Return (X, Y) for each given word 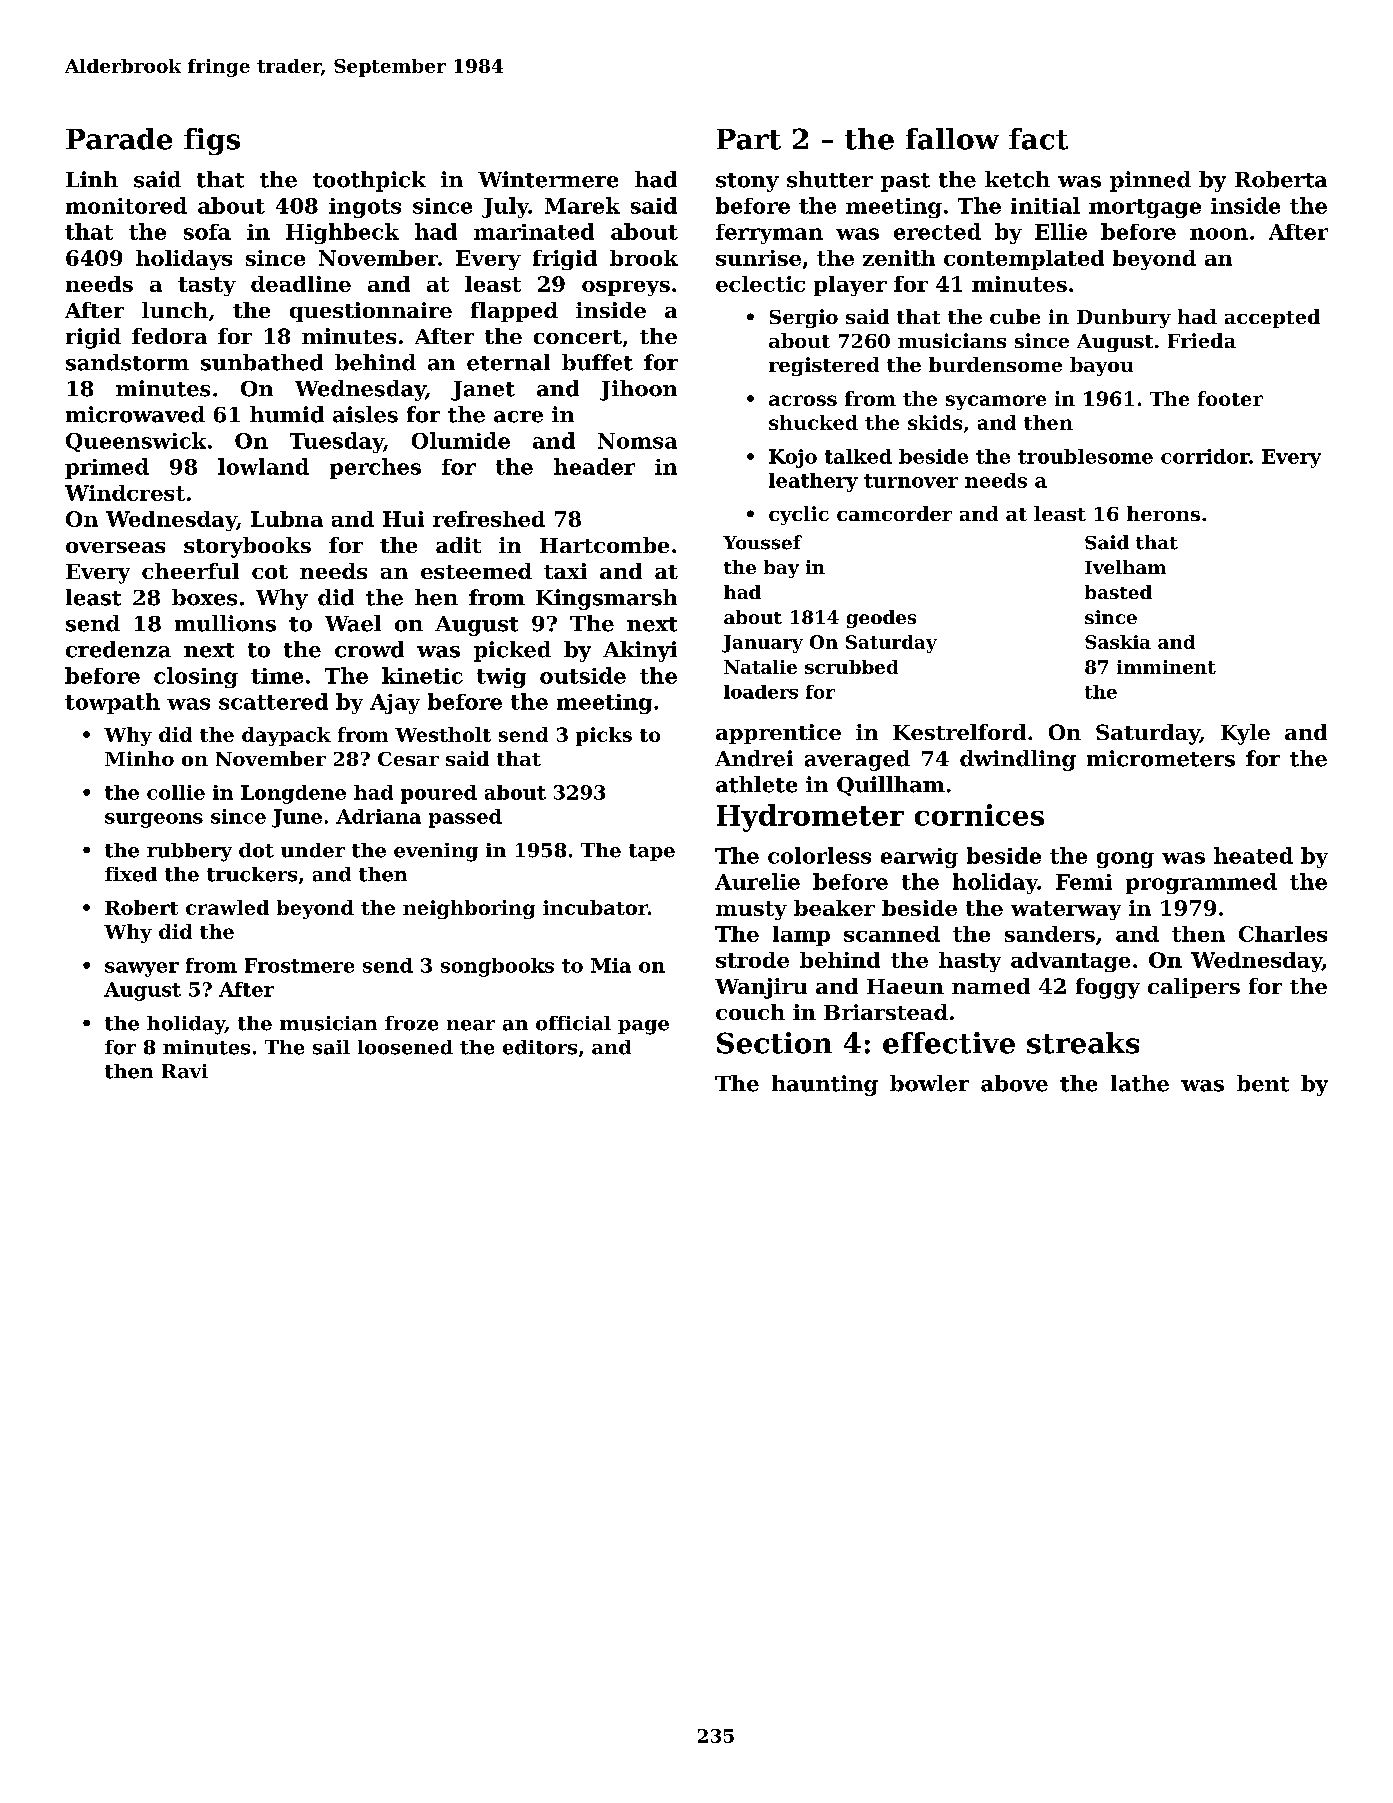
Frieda (1202, 340)
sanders (1050, 934)
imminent (1166, 667)
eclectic (760, 284)
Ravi (185, 1071)
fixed (131, 874)
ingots (365, 208)
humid (287, 414)
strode (752, 960)
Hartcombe (604, 545)
